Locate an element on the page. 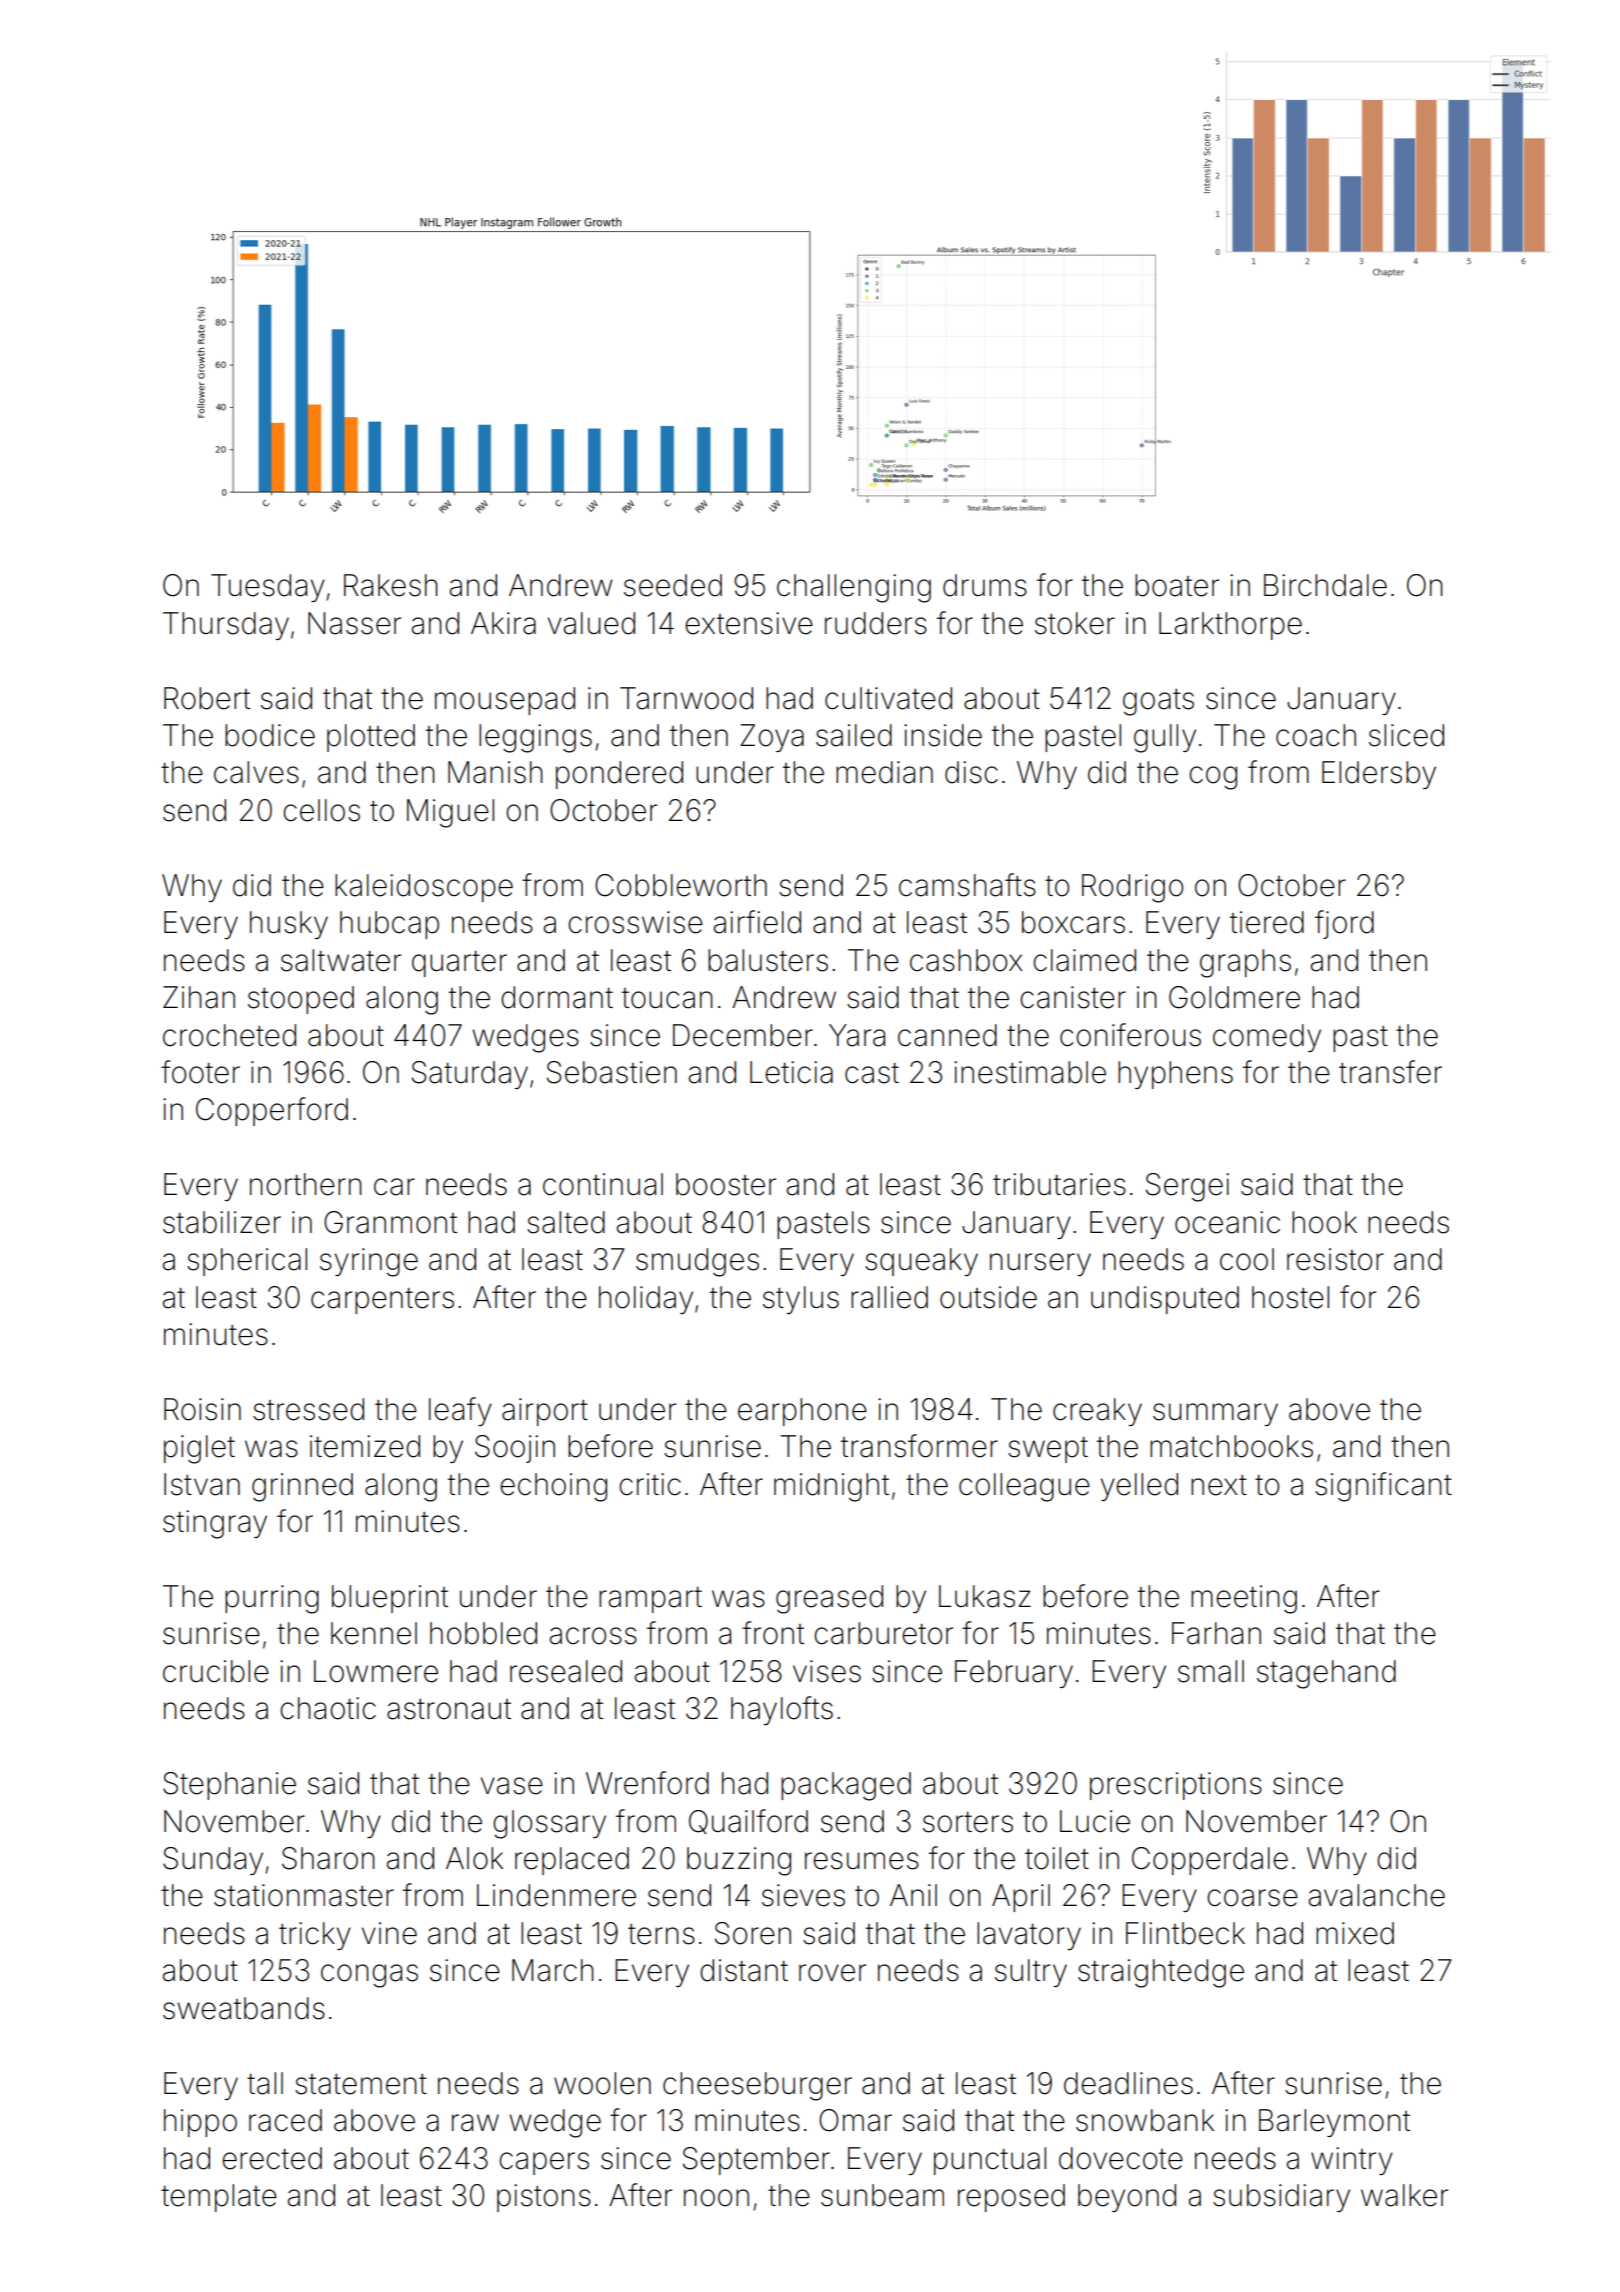  summary is located at coordinates (1215, 1414).
